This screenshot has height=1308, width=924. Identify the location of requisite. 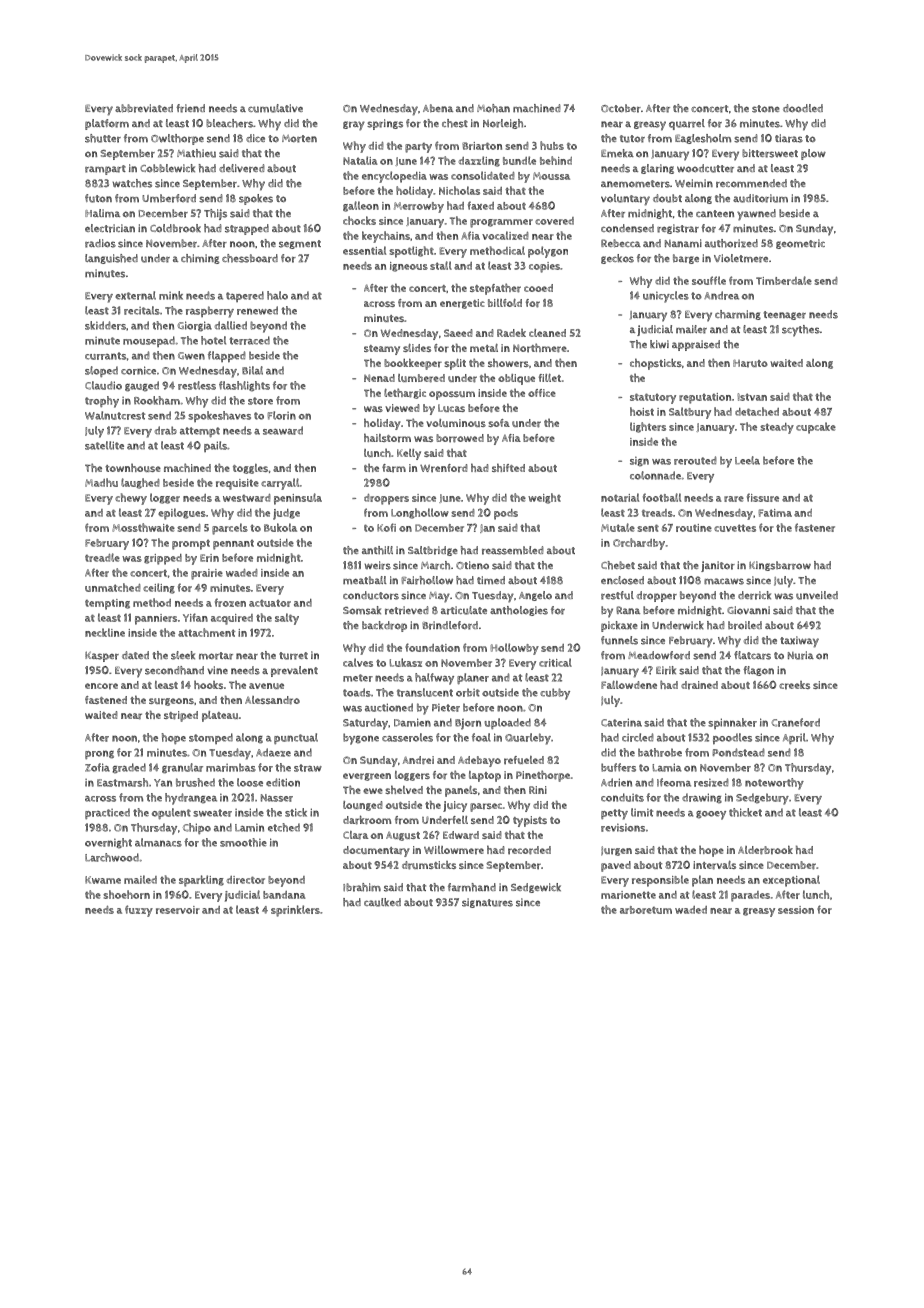
(237, 484).
